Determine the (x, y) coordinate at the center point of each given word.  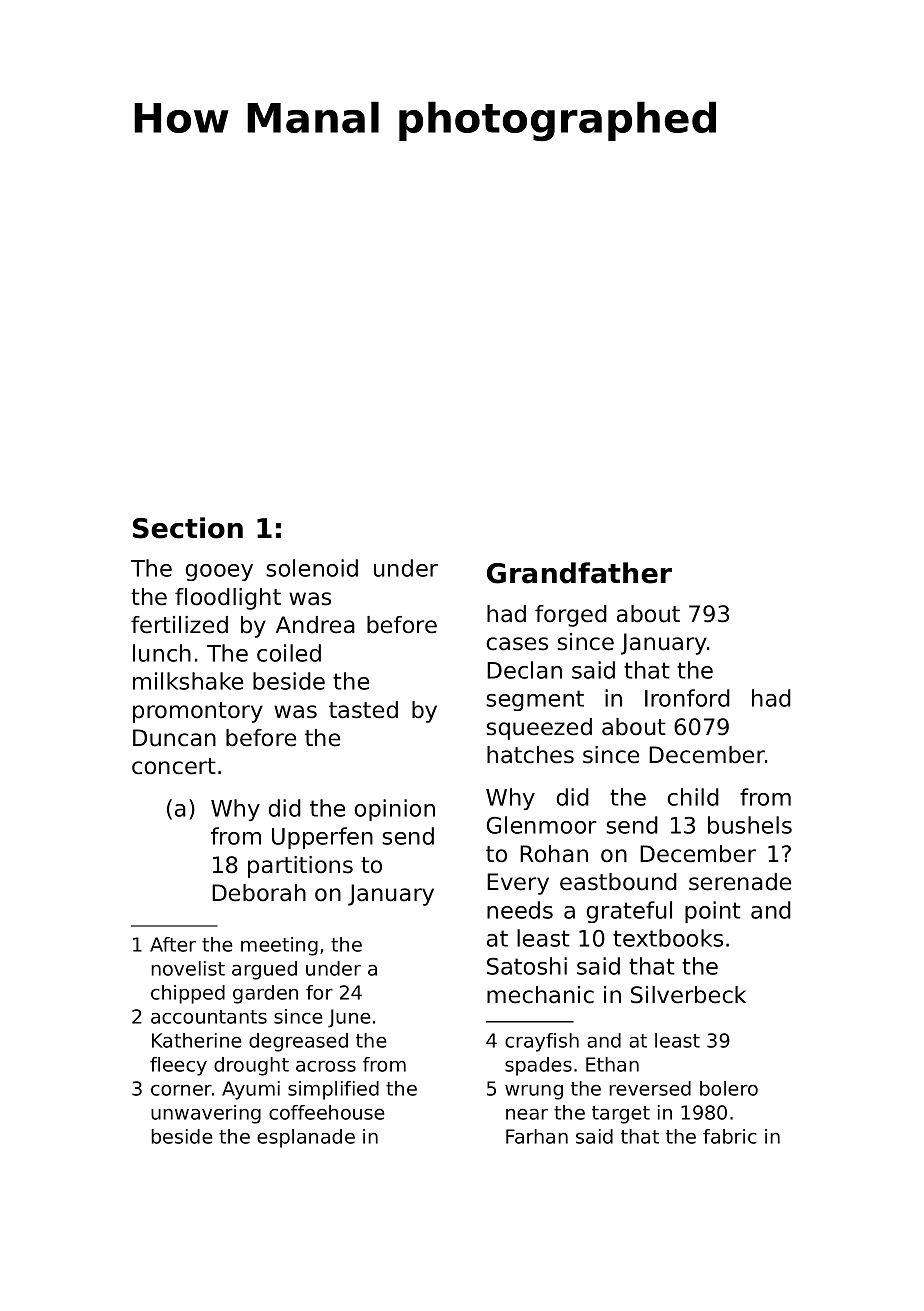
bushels (750, 825)
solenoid (312, 568)
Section (188, 528)
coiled (289, 653)
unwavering (206, 1114)
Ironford (687, 698)
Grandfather (579, 573)
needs (520, 910)
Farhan (537, 1136)
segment (535, 700)
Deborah (259, 893)
